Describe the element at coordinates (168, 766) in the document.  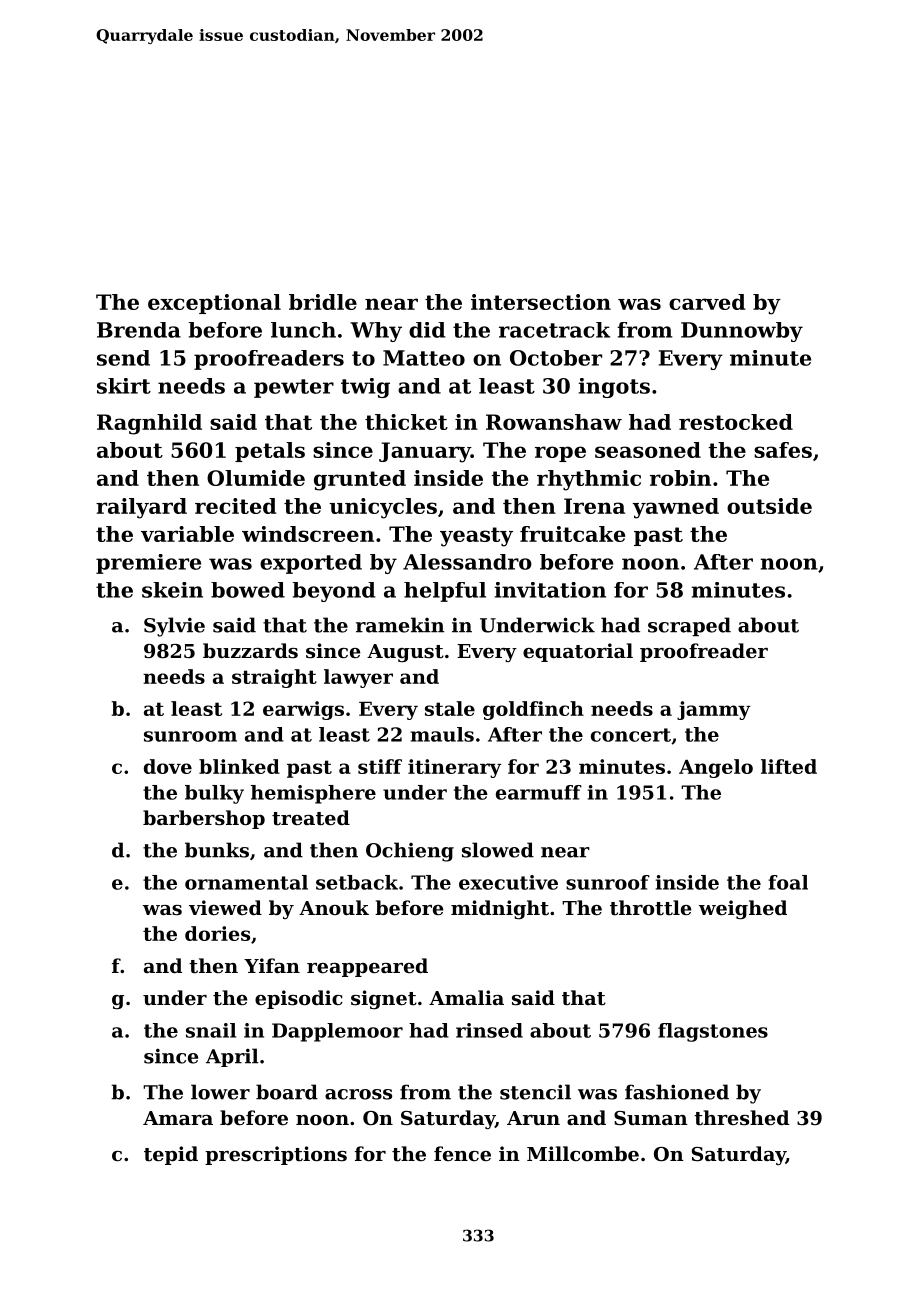
I see `dove` at that location.
